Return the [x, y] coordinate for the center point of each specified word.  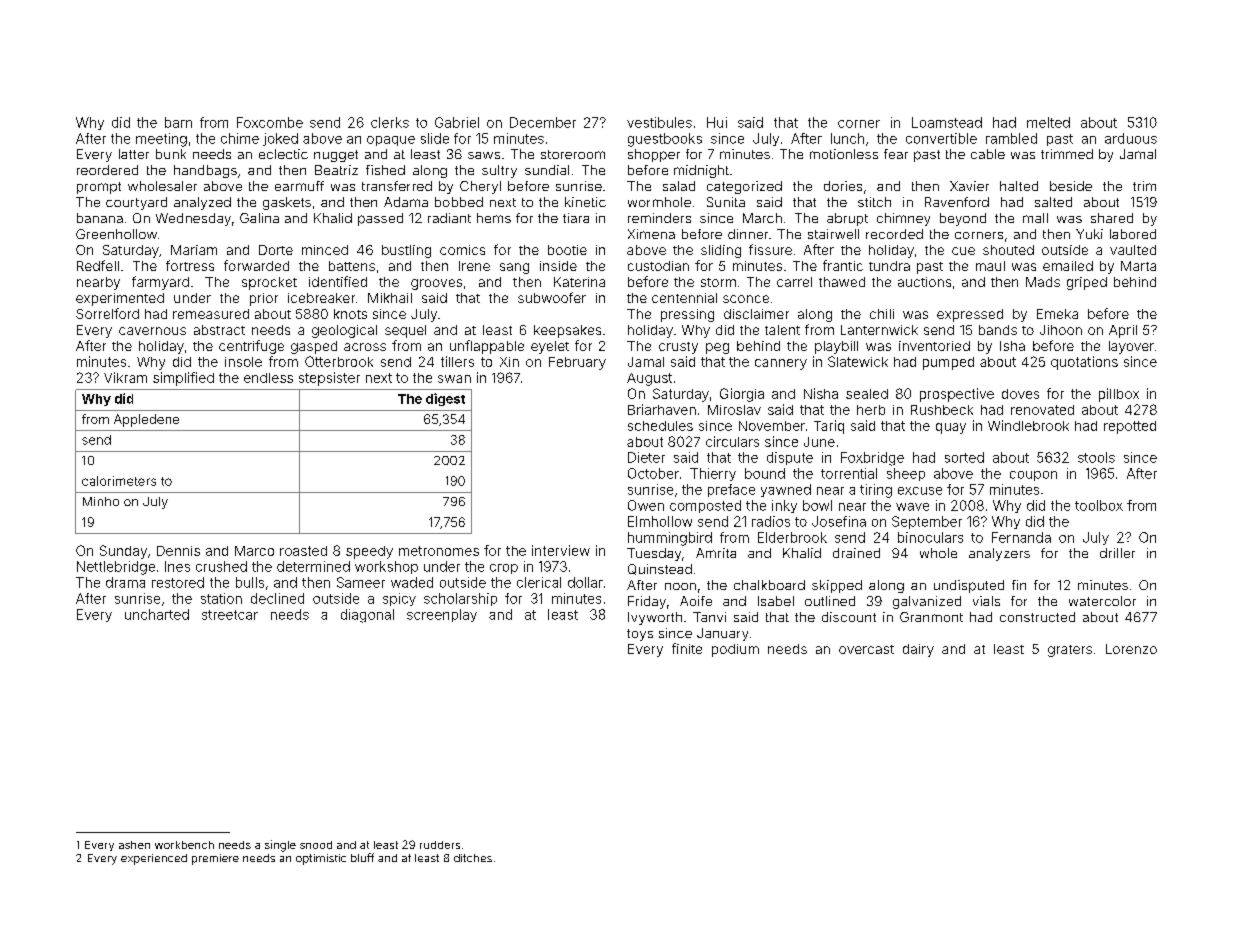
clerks [390, 122]
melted [1048, 122]
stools [1096, 457]
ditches [473, 858]
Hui [717, 122]
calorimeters [119, 481]
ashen [134, 845]
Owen [646, 505]
